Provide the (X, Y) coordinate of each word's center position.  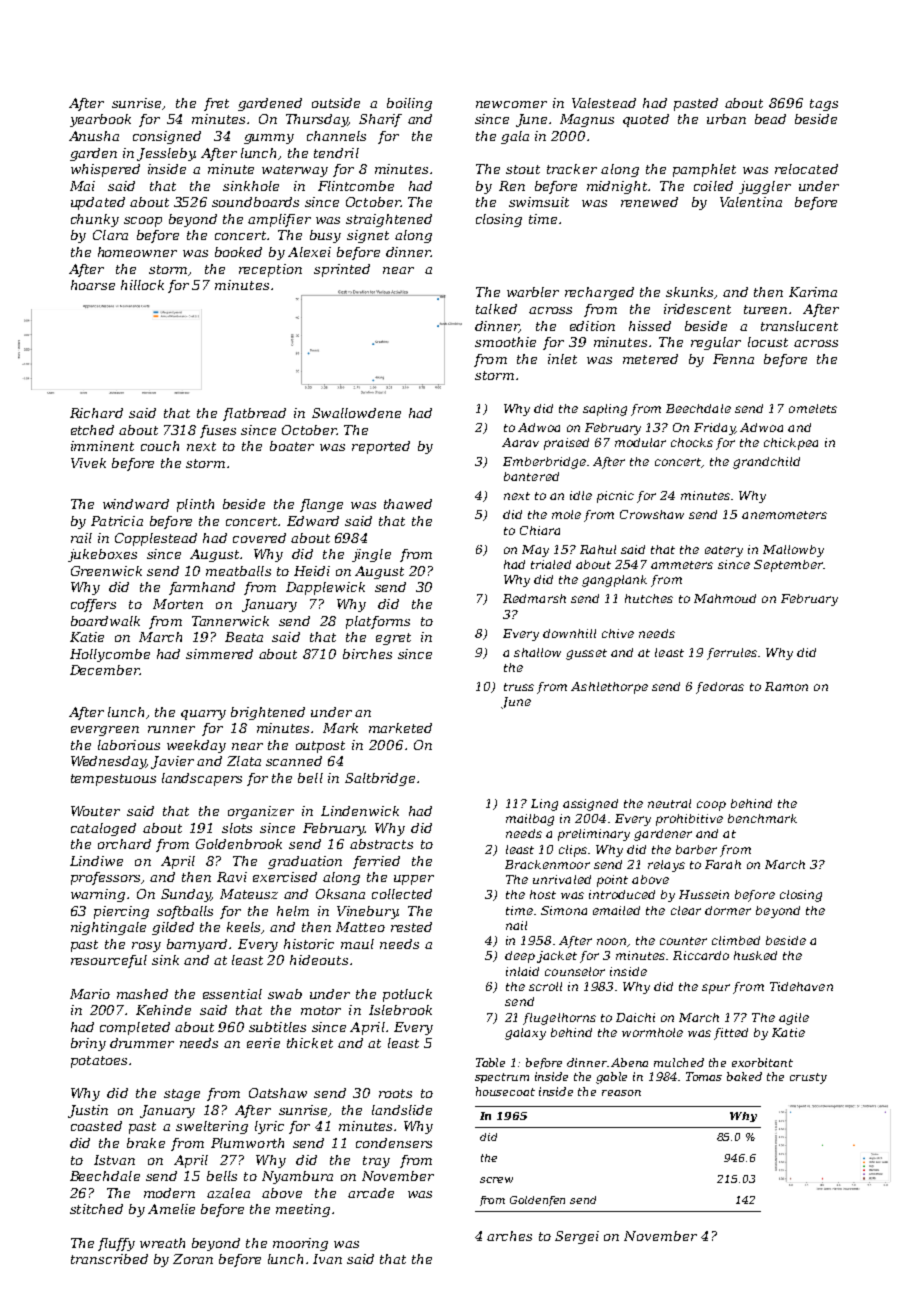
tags (824, 105)
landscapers (202, 779)
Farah (723, 864)
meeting (303, 1210)
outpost (320, 747)
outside (336, 103)
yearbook (100, 120)
